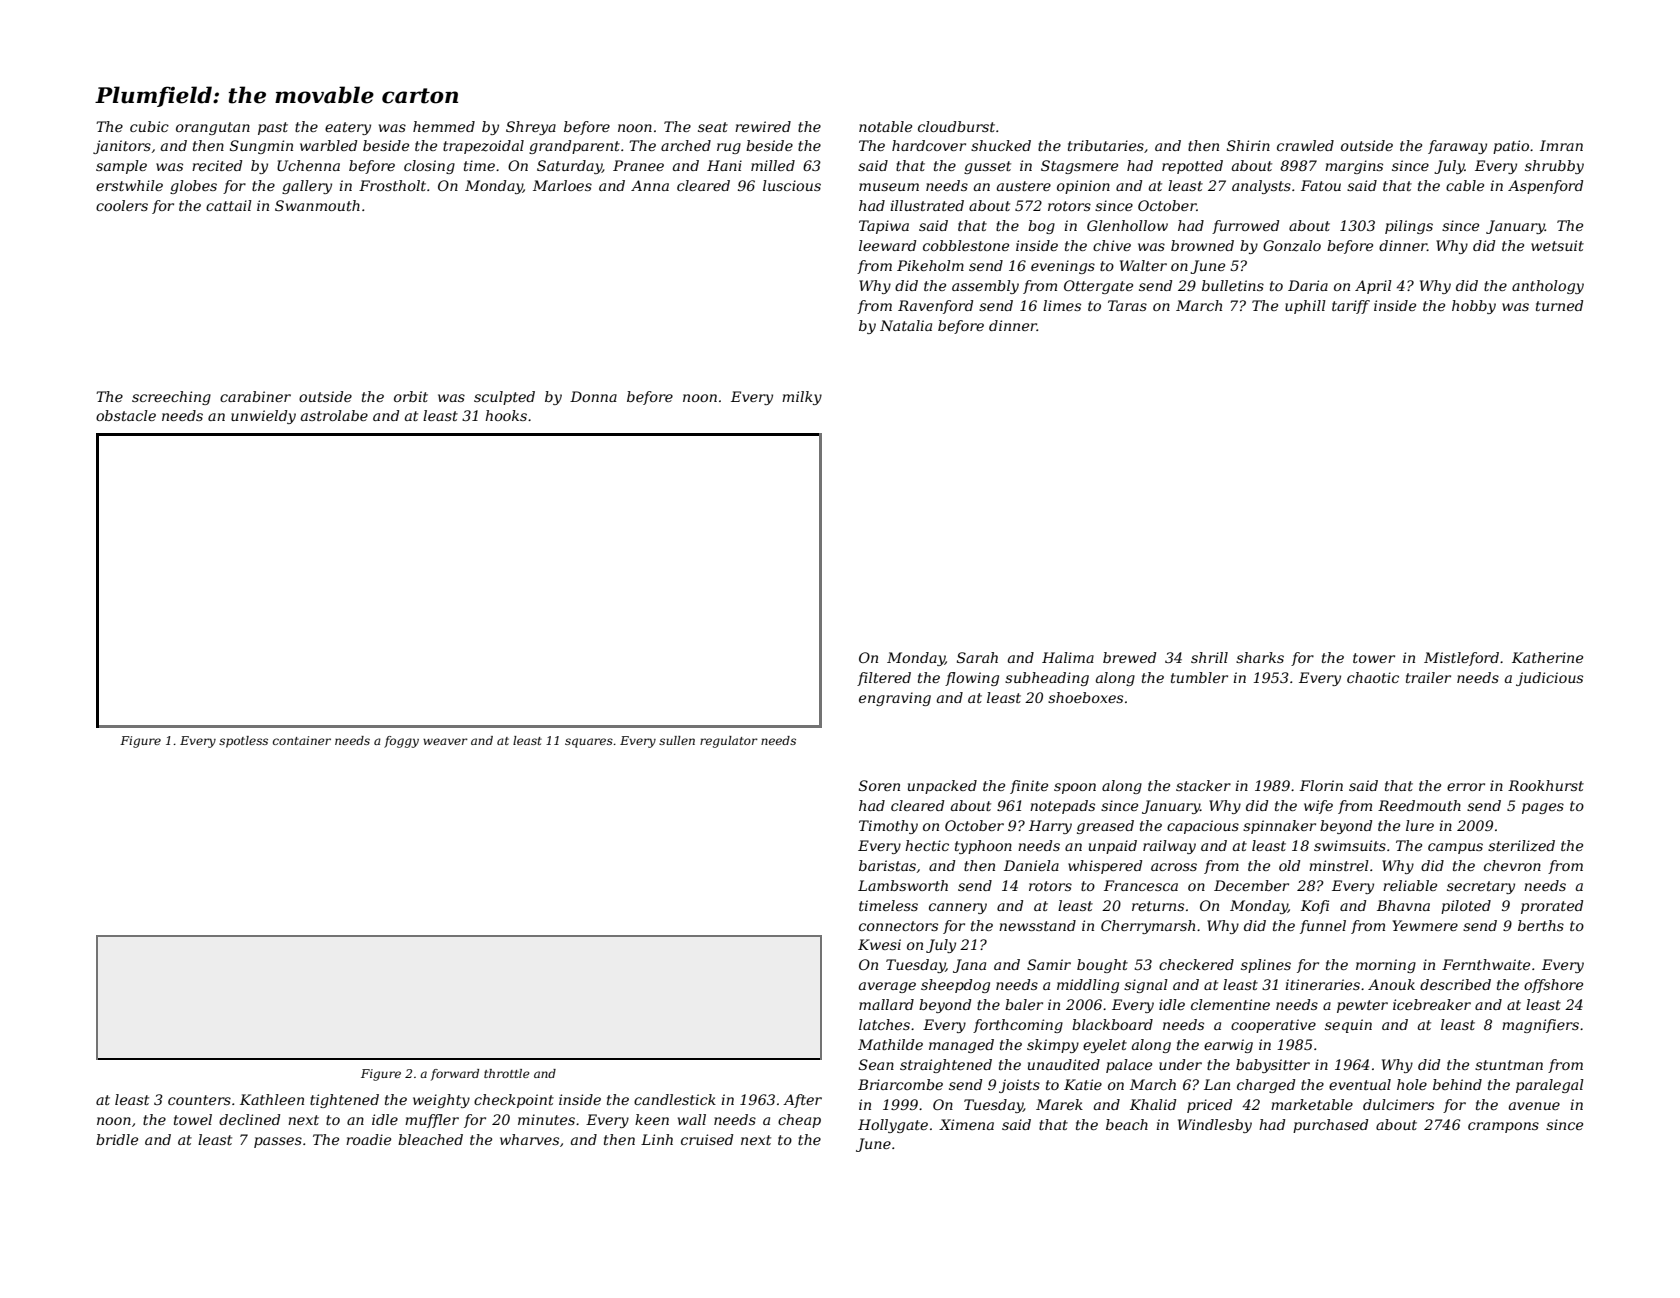 This page has width=1680, height=1298. I want to click on milky, so click(802, 398).
